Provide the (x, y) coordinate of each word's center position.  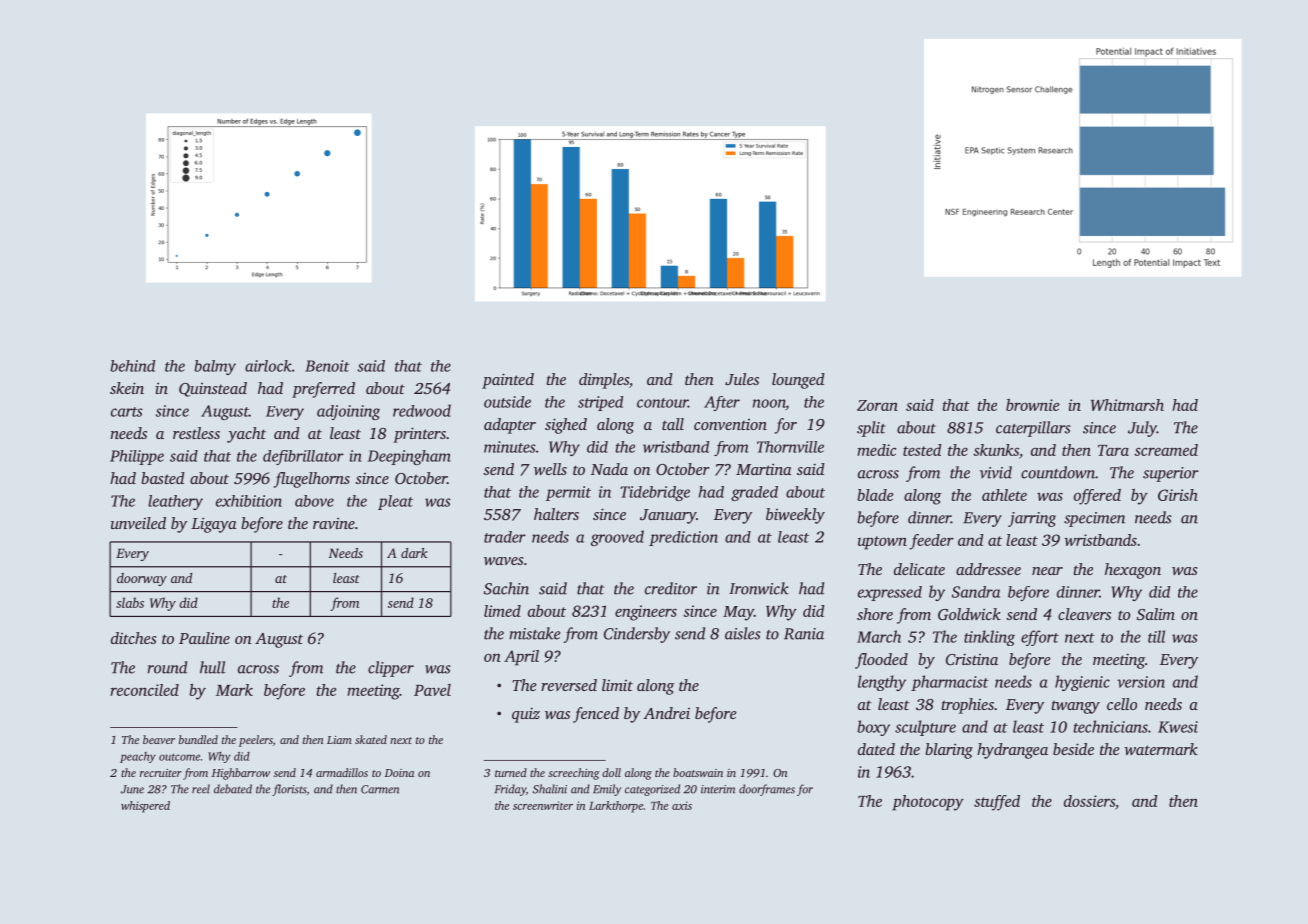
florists (289, 790)
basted (163, 478)
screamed (1166, 450)
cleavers (1084, 614)
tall (673, 424)
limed (502, 611)
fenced (596, 715)
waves (503, 561)
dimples (604, 381)
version (1141, 682)
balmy (215, 367)
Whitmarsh (1127, 405)
